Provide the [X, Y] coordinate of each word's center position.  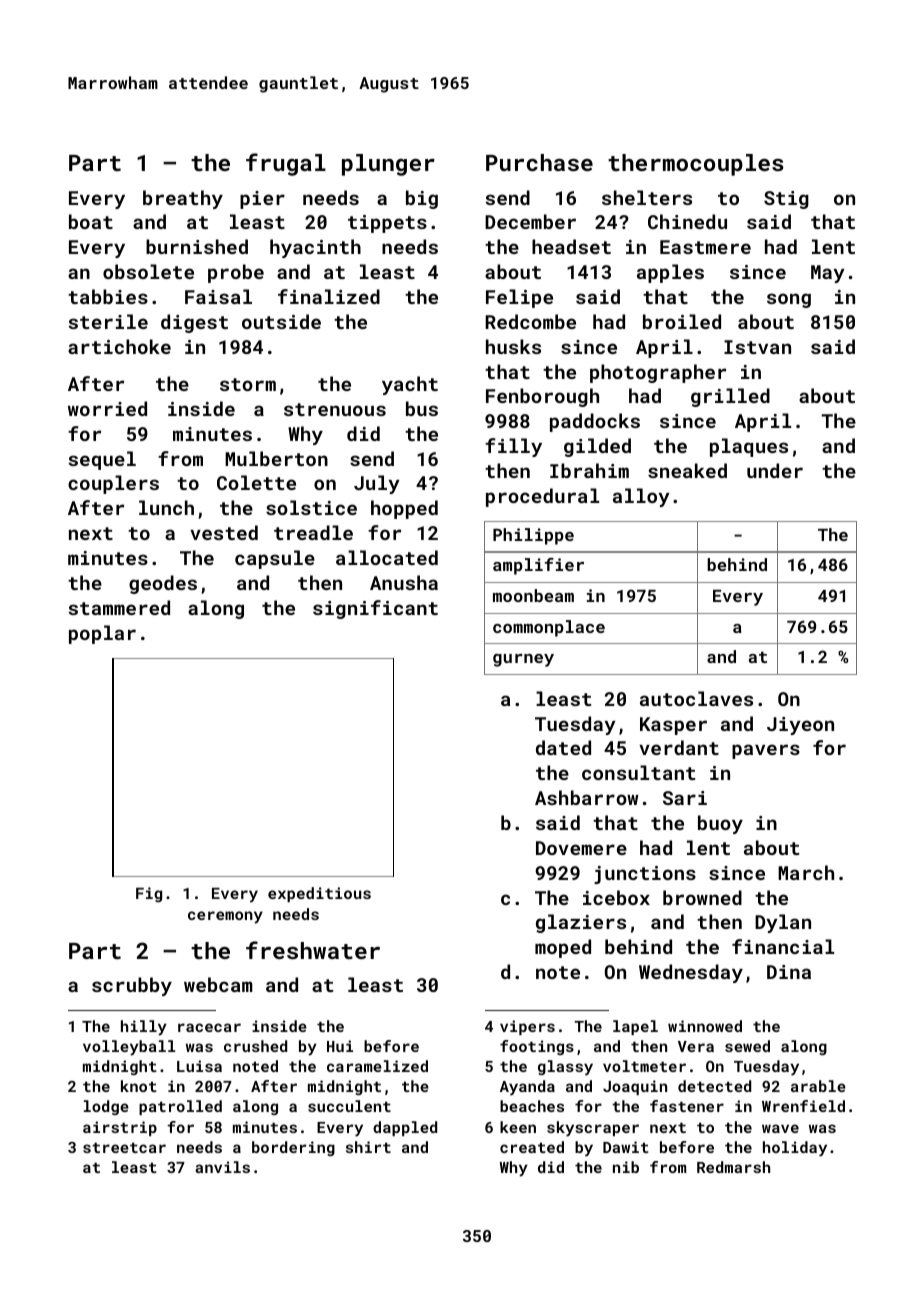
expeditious [319, 894]
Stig [786, 200]
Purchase [539, 162]
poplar [102, 634]
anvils [222, 1167]
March [806, 872]
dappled [405, 1128]
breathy [183, 199]
